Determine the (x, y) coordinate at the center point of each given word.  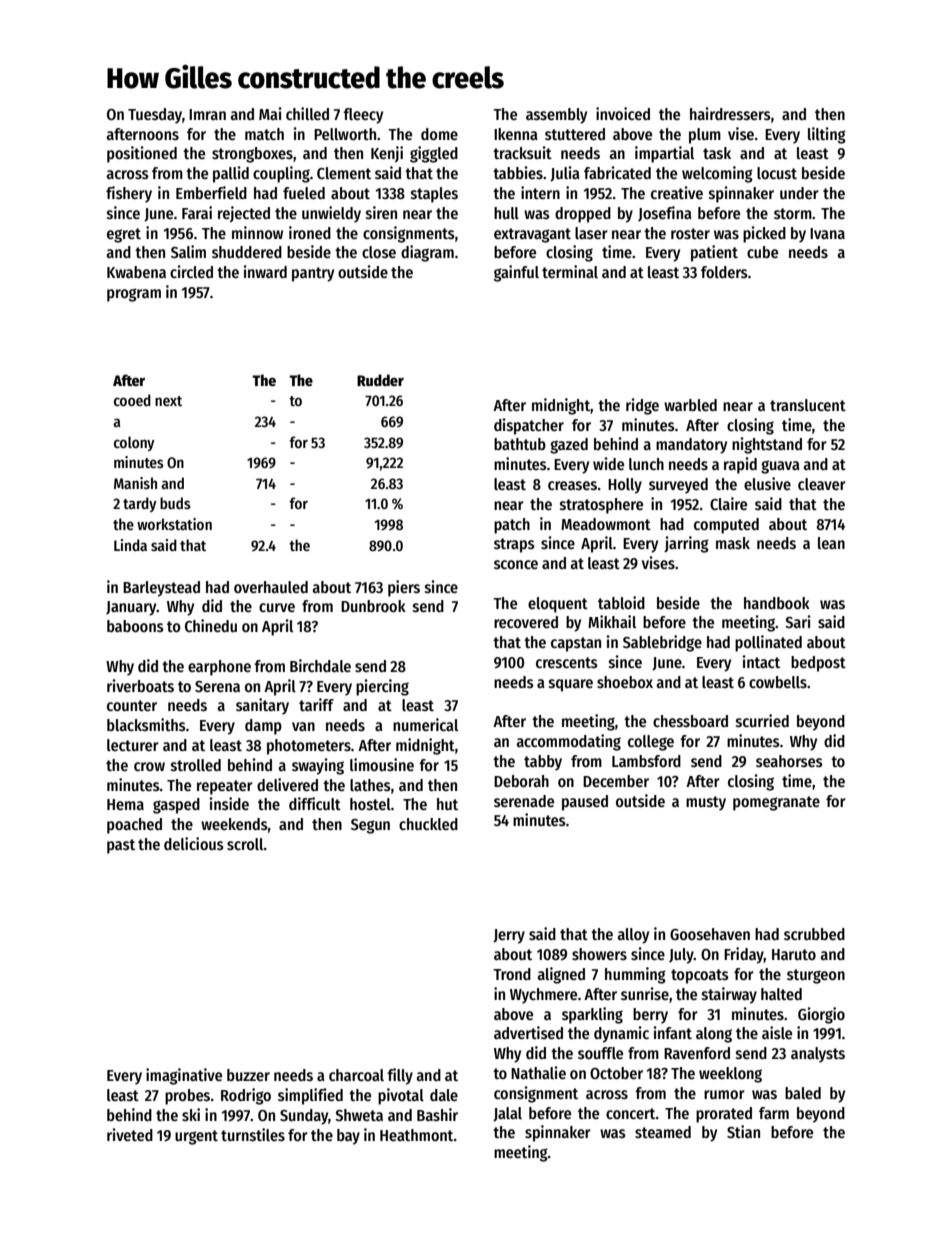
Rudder (380, 380)
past (121, 846)
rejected (244, 214)
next (168, 401)
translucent (808, 405)
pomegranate (776, 803)
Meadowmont (606, 524)
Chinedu (211, 625)
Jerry (509, 936)
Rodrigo (246, 1096)
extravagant (532, 235)
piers (404, 588)
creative (677, 192)
